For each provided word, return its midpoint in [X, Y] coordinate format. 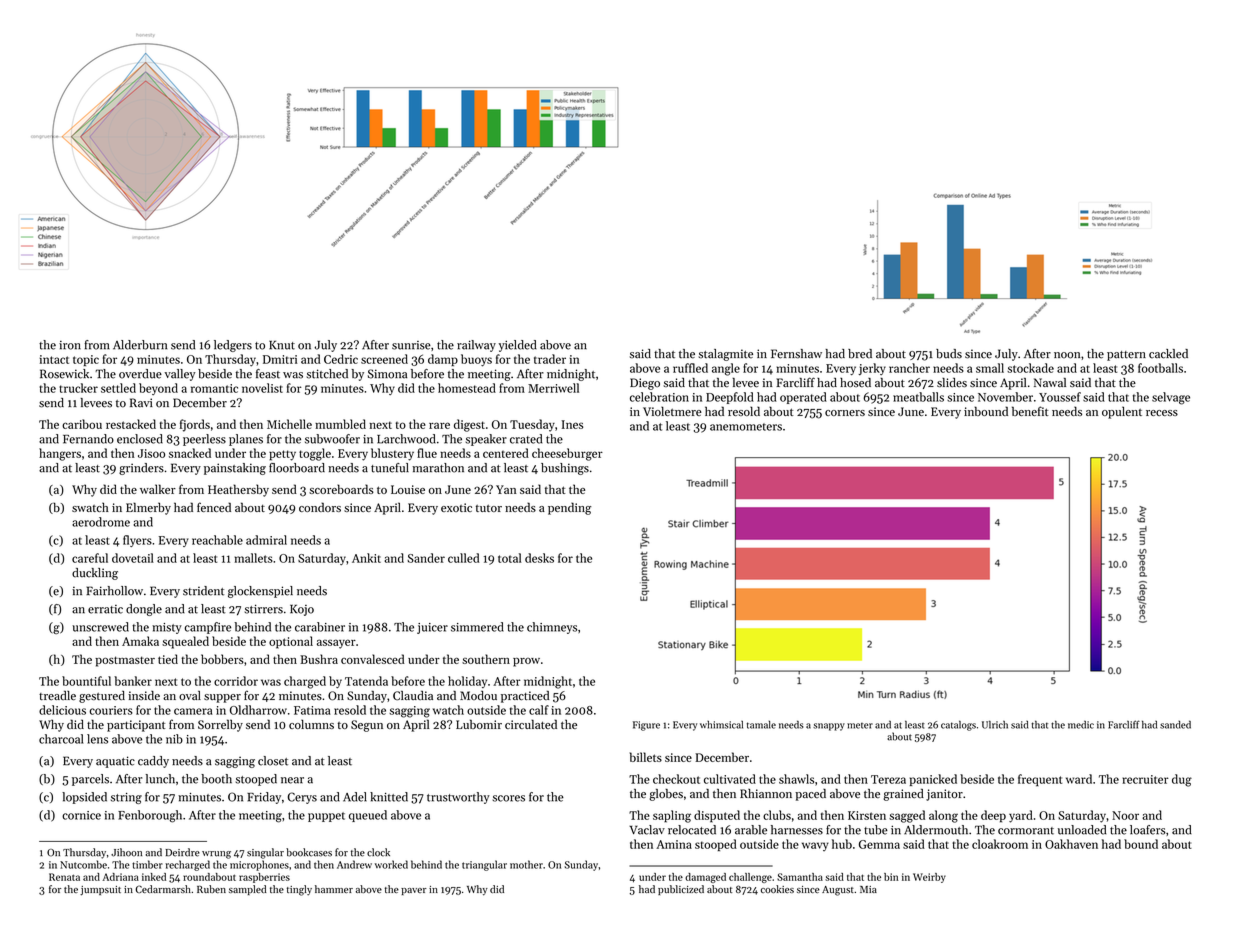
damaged [705, 878]
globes [666, 795]
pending [569, 508]
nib [174, 739]
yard [1021, 816]
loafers [1148, 830]
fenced [214, 507]
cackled [1168, 354]
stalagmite [725, 355]
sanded [1175, 724]
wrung [216, 855]
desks [539, 558]
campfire [207, 628]
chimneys [552, 628]
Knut [282, 345]
